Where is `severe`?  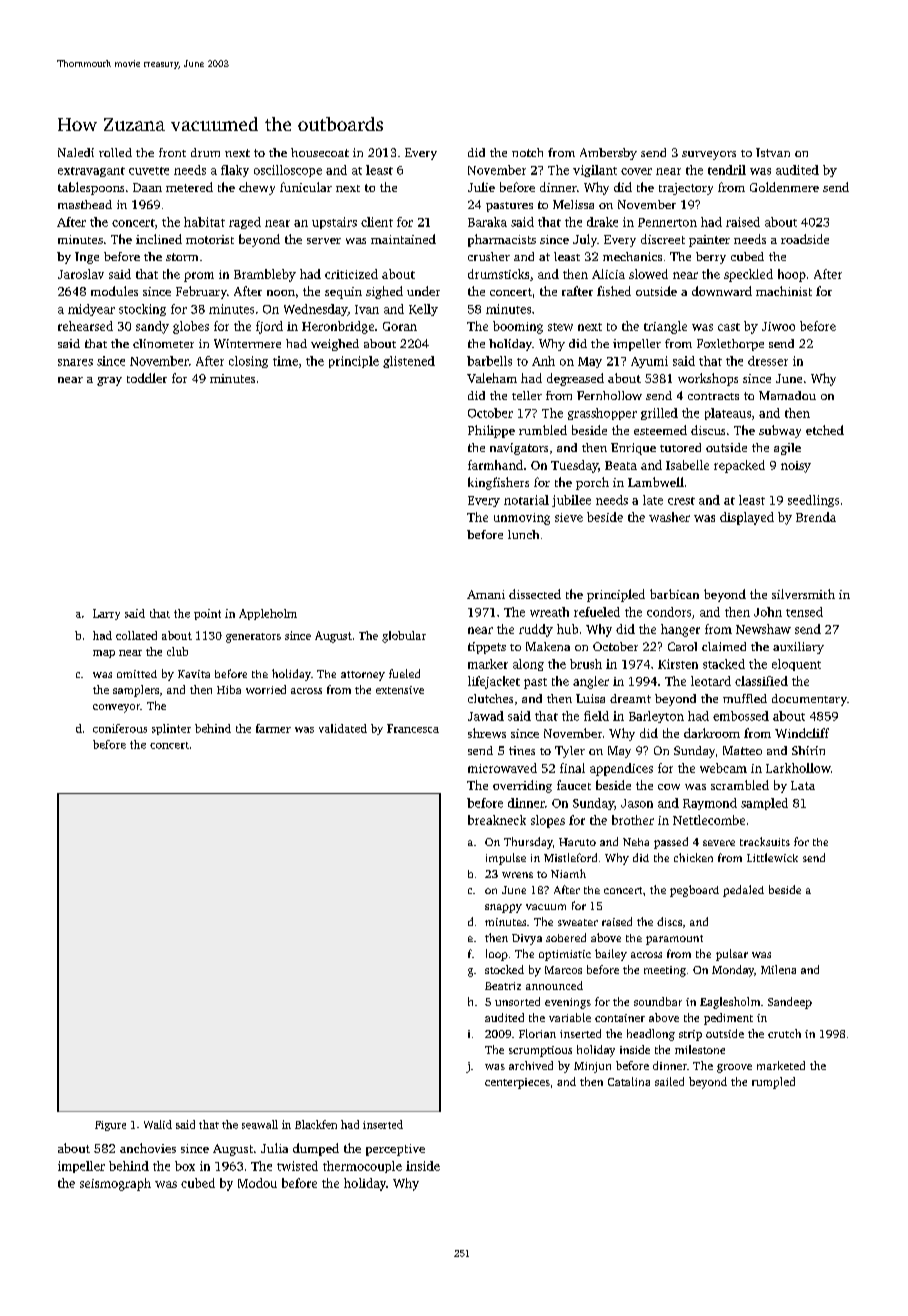
severe is located at coordinates (719, 843).
